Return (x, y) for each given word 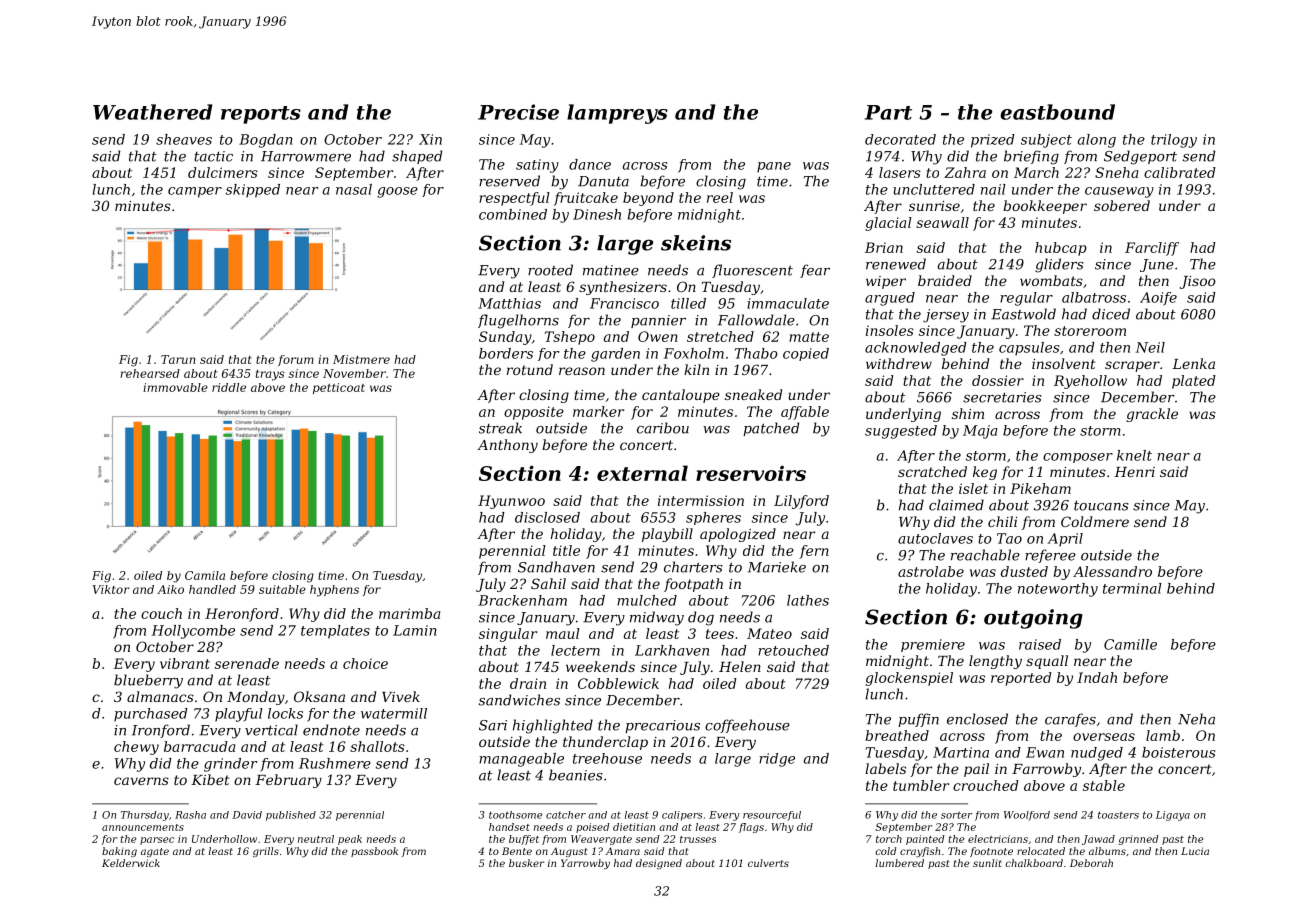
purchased (151, 715)
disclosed (547, 517)
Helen (740, 666)
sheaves (184, 139)
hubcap (1061, 249)
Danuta (603, 181)
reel (720, 197)
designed (659, 864)
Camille (1130, 644)
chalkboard (1034, 863)
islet (973, 488)
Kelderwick (131, 863)
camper (195, 192)
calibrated (1180, 172)
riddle (229, 387)
